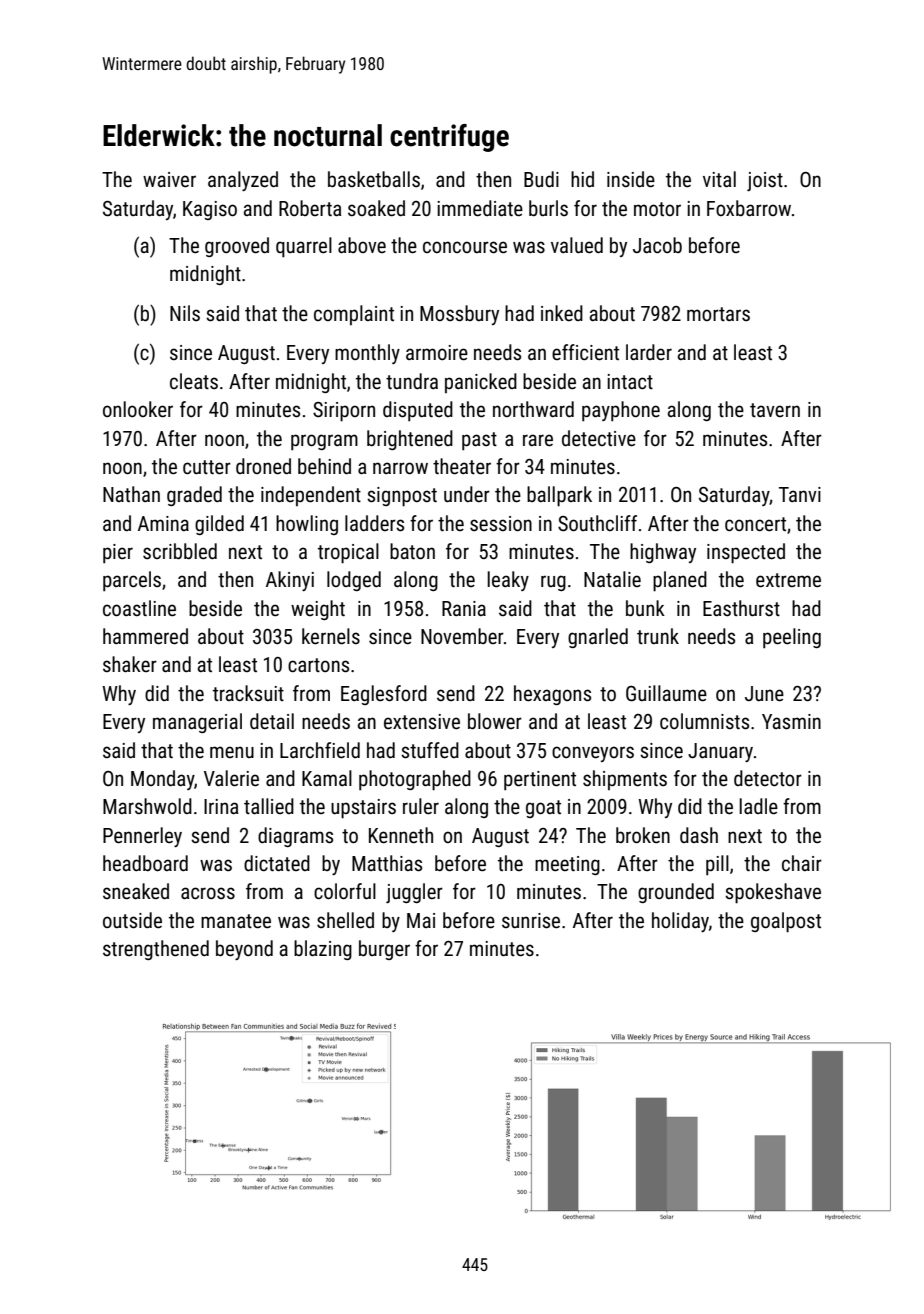  What do you see at coordinates (374, 179) in the document?
I see `basketballs` at bounding box center [374, 179].
